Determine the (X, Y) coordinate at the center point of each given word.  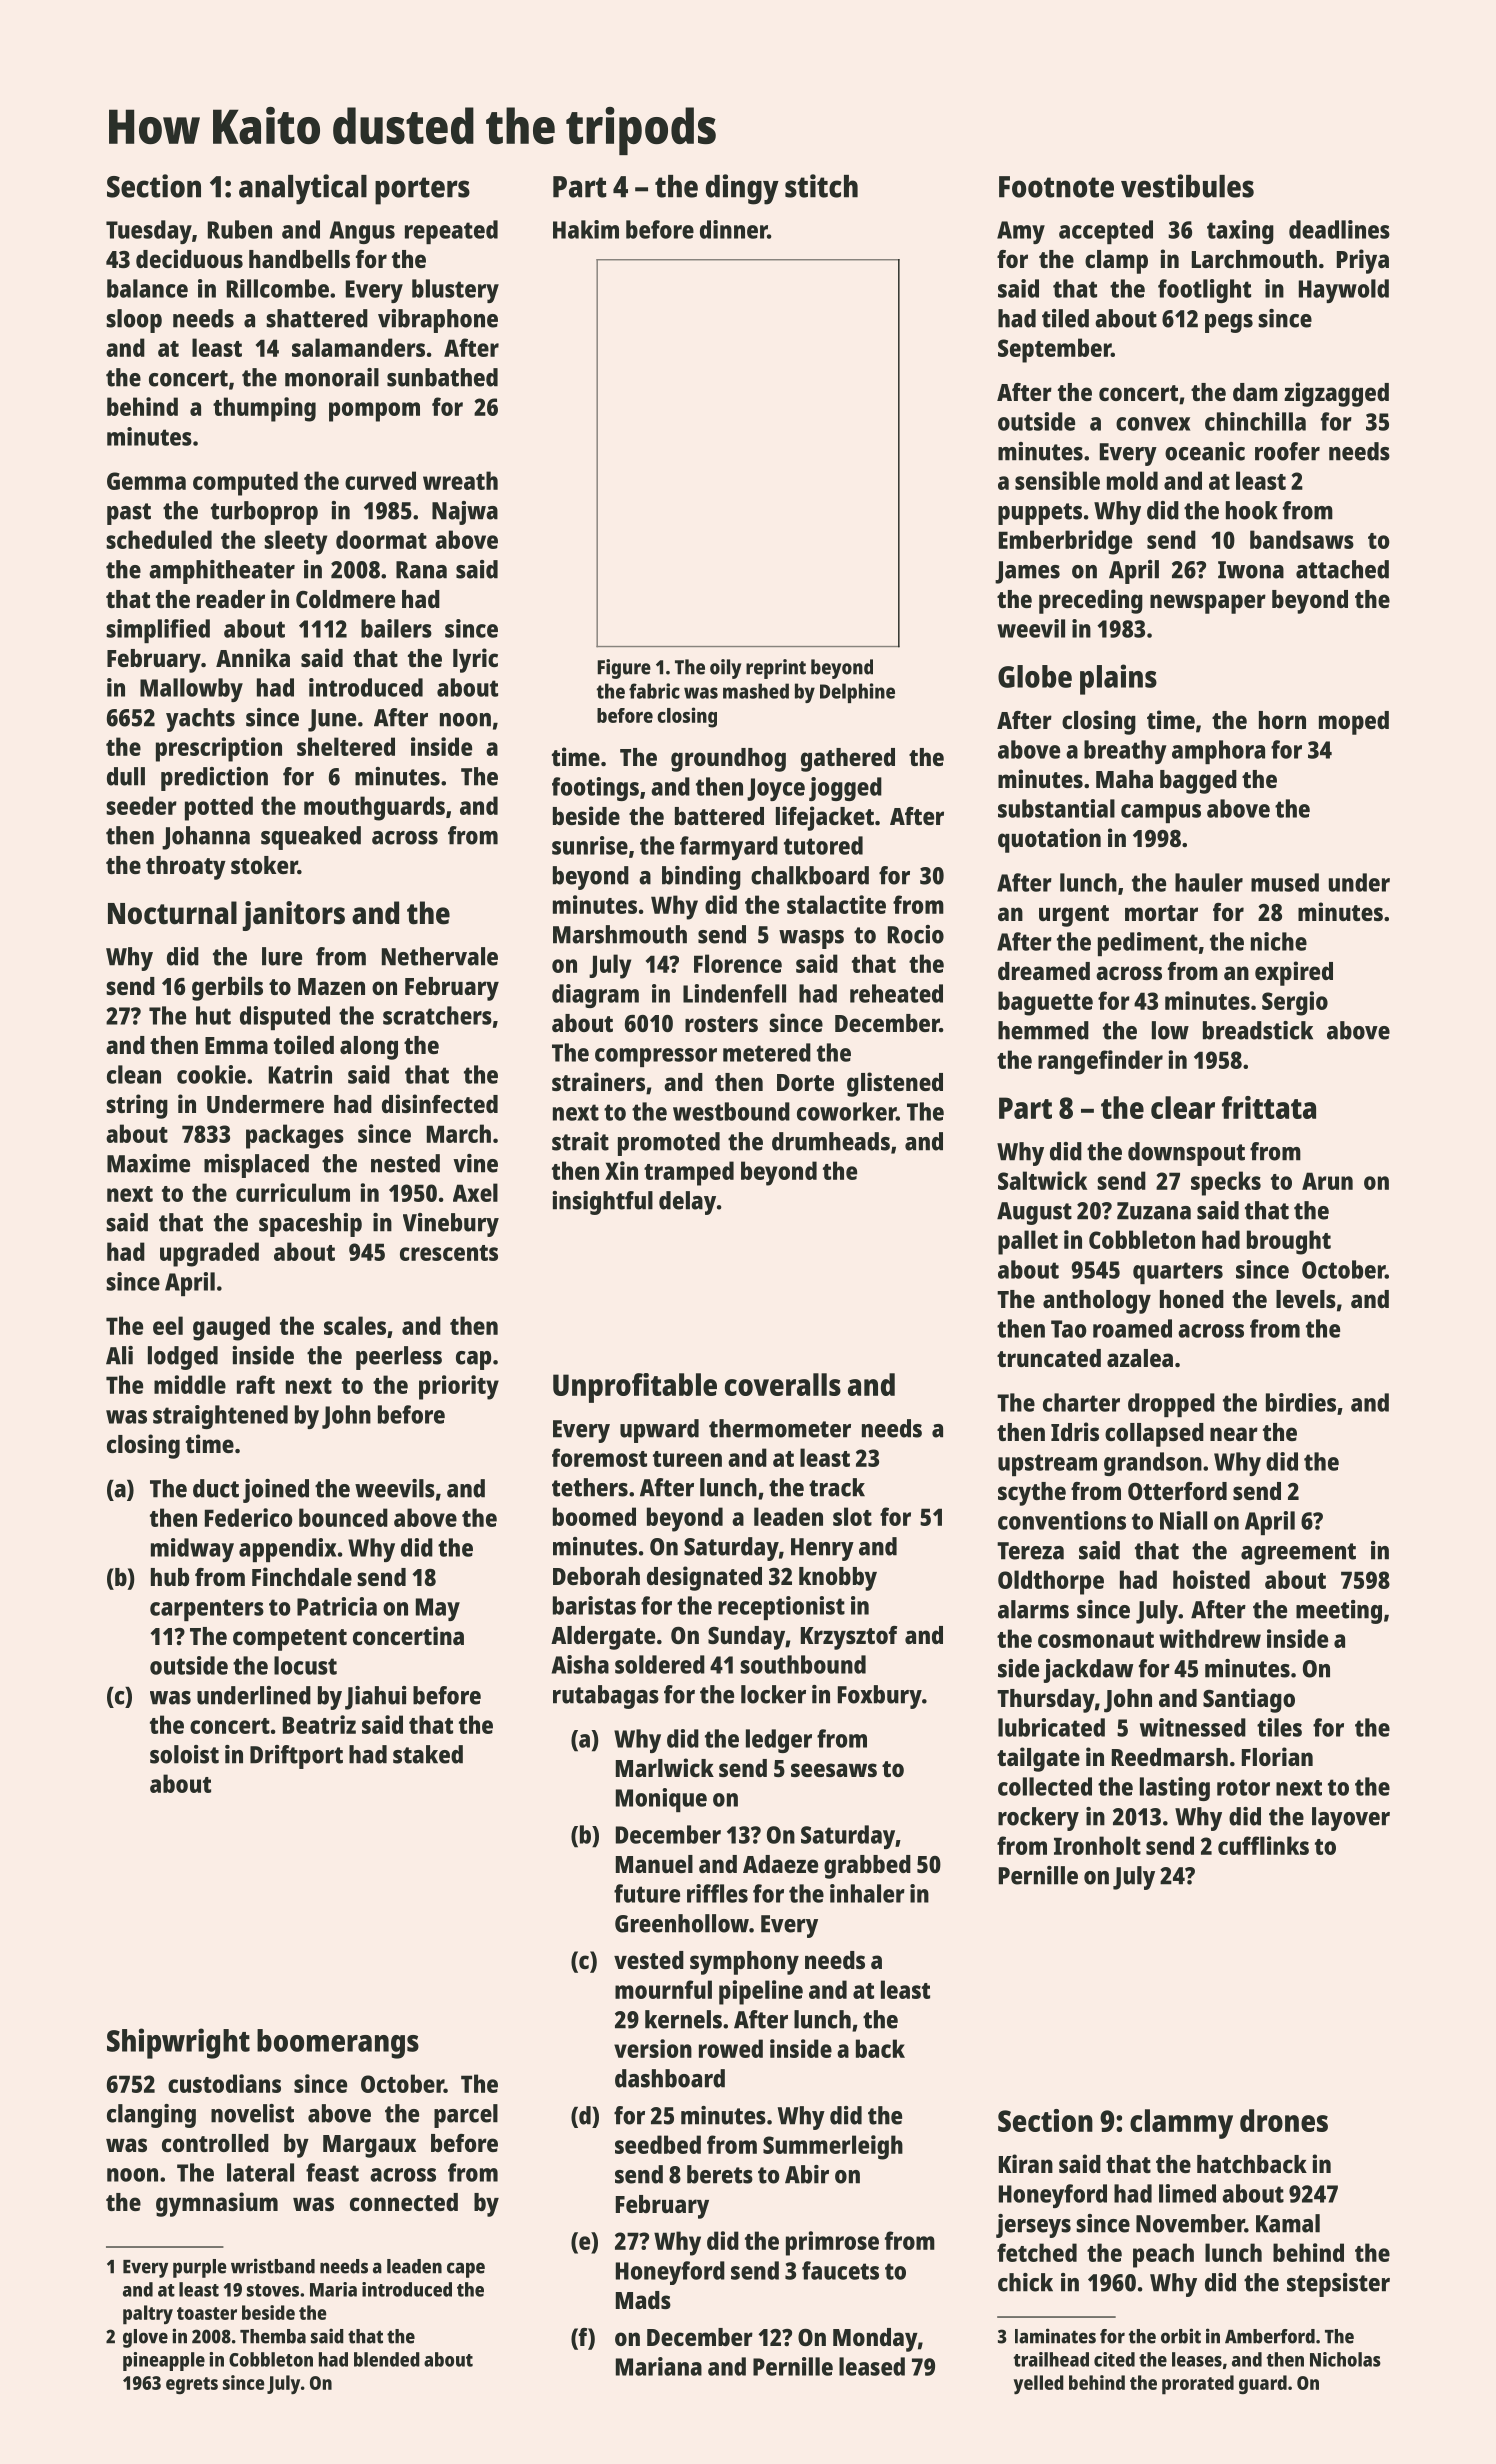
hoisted (1211, 1579)
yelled (1038, 2385)
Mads (643, 2300)
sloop (134, 321)
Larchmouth (1254, 259)
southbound (803, 1664)
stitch (821, 186)
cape (466, 2270)
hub (170, 1577)
